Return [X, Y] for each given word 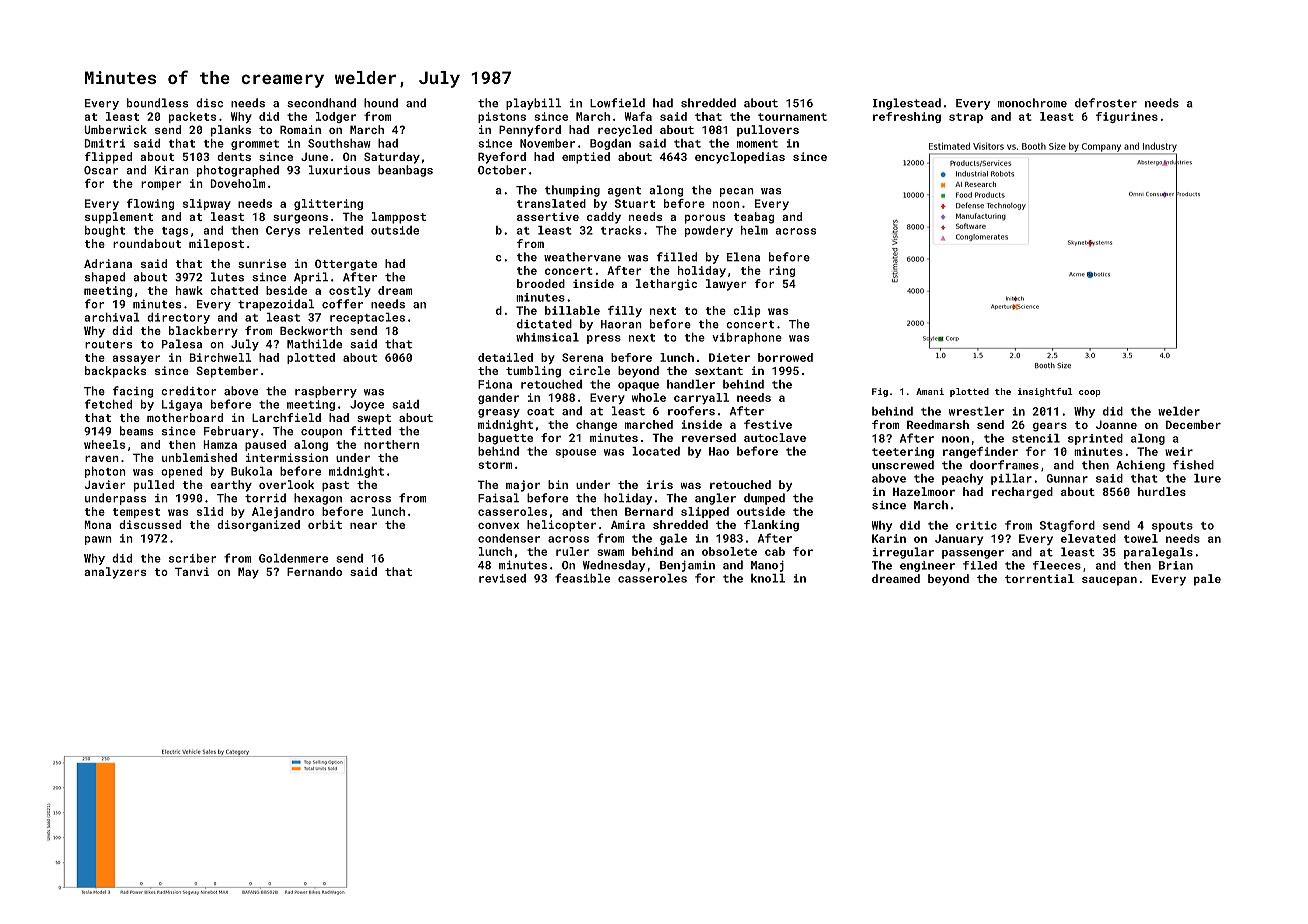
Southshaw [339, 143]
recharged [1022, 493]
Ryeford [502, 158]
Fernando [314, 571]
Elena [743, 257]
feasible [582, 578]
